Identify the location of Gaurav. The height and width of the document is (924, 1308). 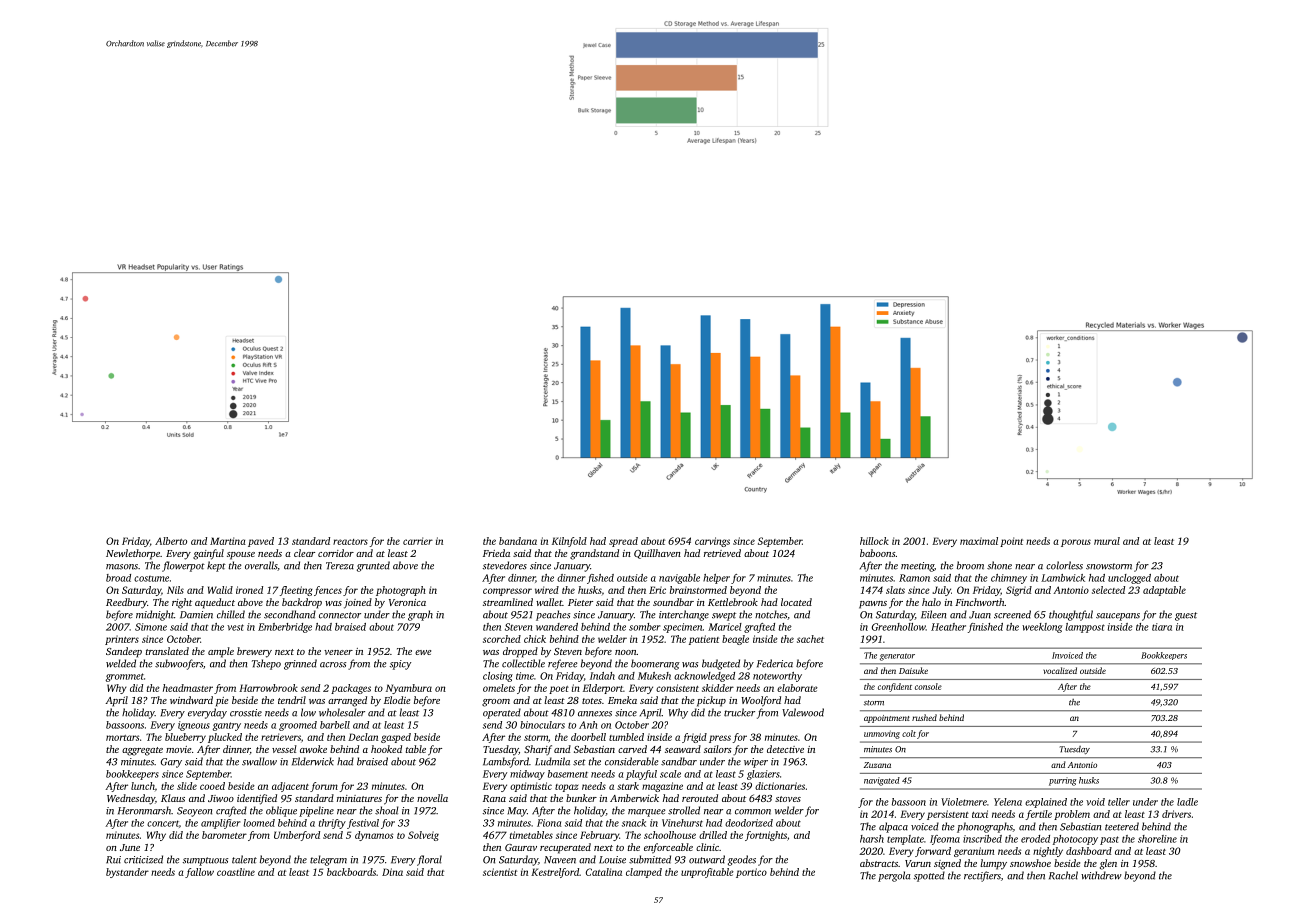
(521, 847).
